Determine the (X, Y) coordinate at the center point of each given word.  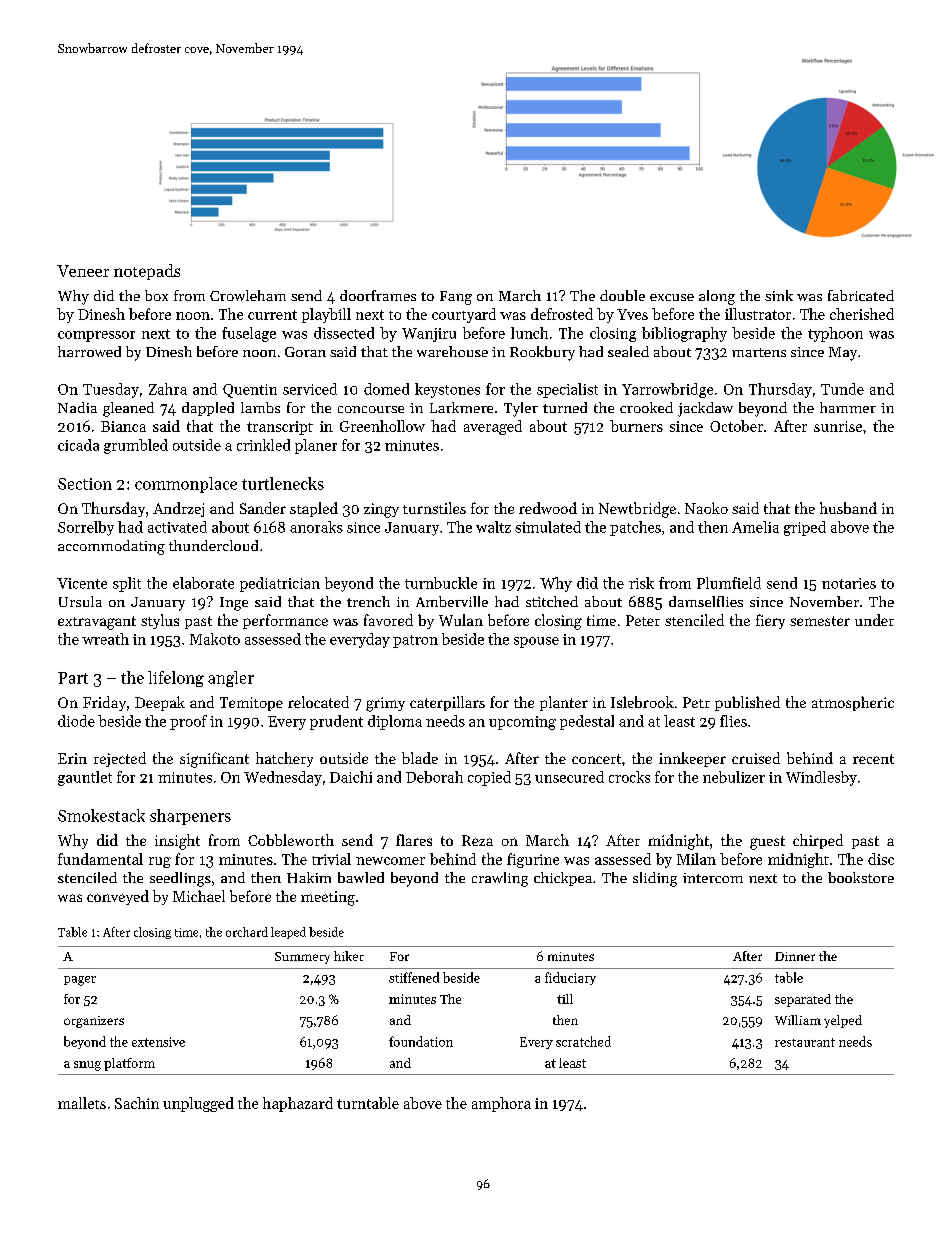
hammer (848, 407)
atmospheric (853, 703)
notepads (147, 272)
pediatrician (280, 584)
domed (386, 389)
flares (414, 840)
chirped (818, 841)
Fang (456, 298)
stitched (552, 601)
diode (76, 721)
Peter (643, 620)
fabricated (861, 295)
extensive (158, 1042)
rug (160, 862)
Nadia (77, 407)
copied (489, 778)
